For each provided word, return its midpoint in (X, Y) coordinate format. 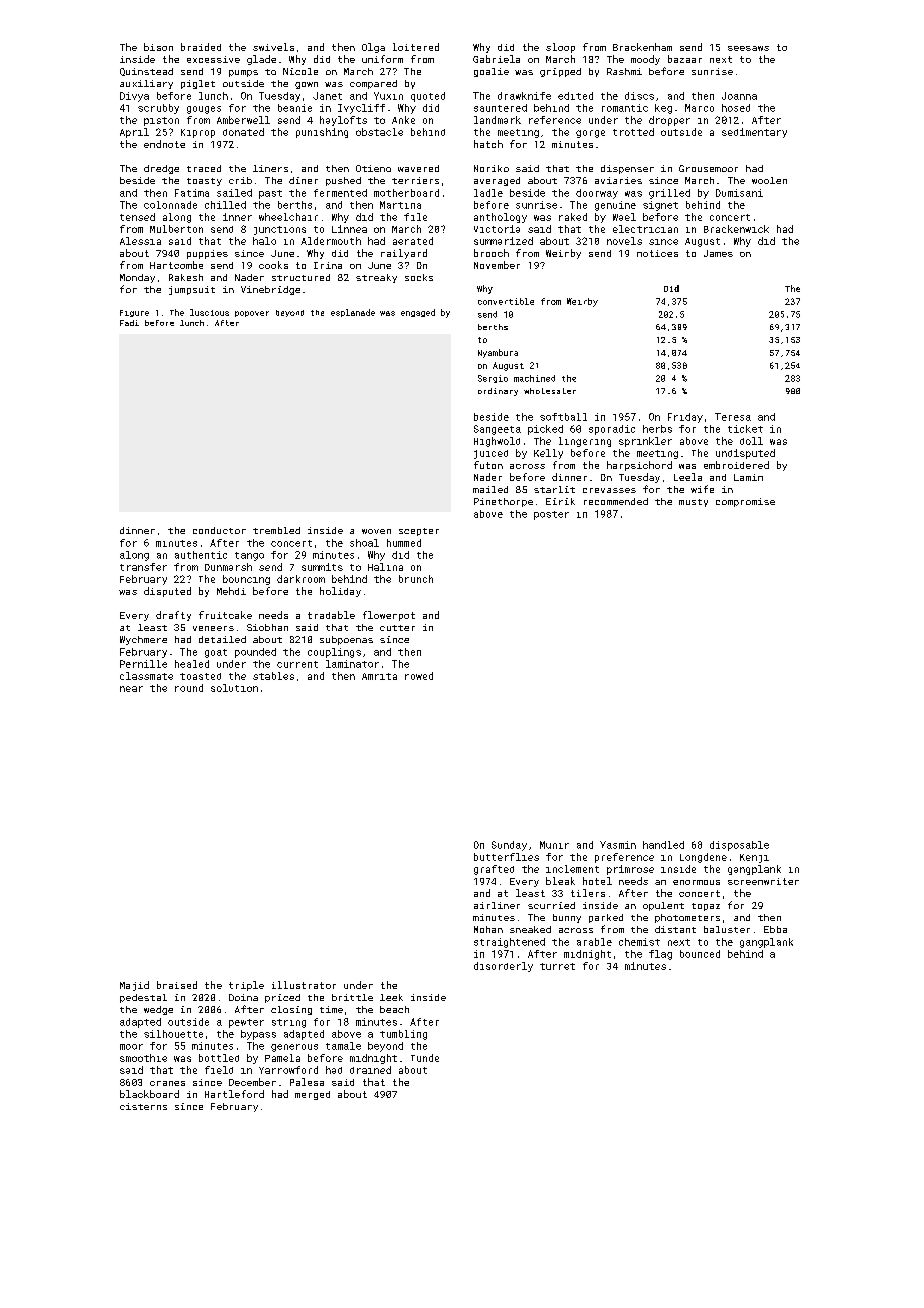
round (189, 688)
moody (645, 60)
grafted (494, 870)
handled (663, 845)
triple (246, 986)
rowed (419, 676)
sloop (560, 48)
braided (201, 47)
